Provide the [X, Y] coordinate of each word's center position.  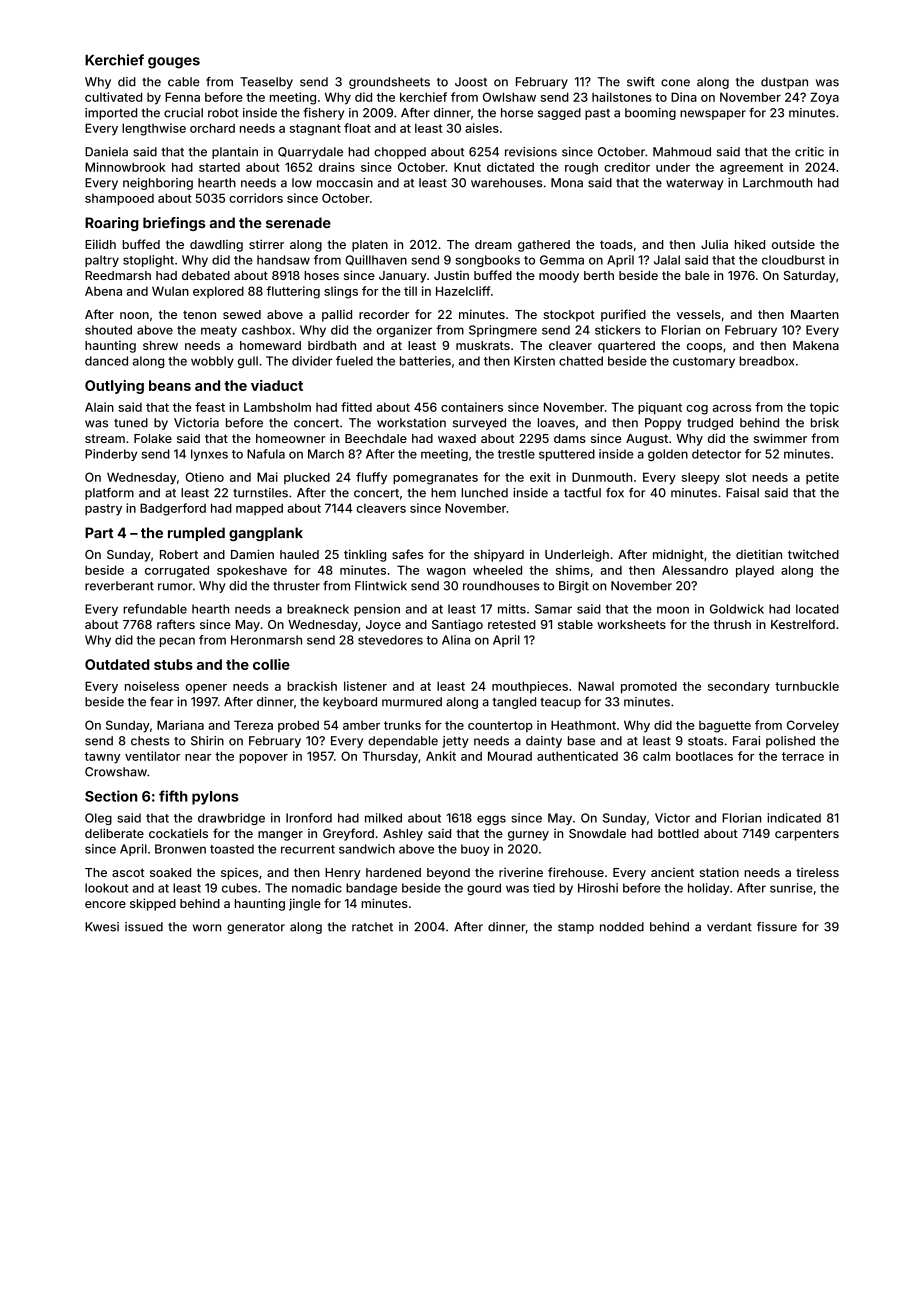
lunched [484, 493]
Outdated [117, 664]
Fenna [182, 97]
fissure [777, 927]
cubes [239, 888]
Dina [684, 97]
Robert [179, 554]
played [755, 571]
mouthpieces [530, 687]
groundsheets [389, 83]
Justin [451, 275]
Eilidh [100, 244]
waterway [694, 184]
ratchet [372, 927]
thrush [732, 624]
